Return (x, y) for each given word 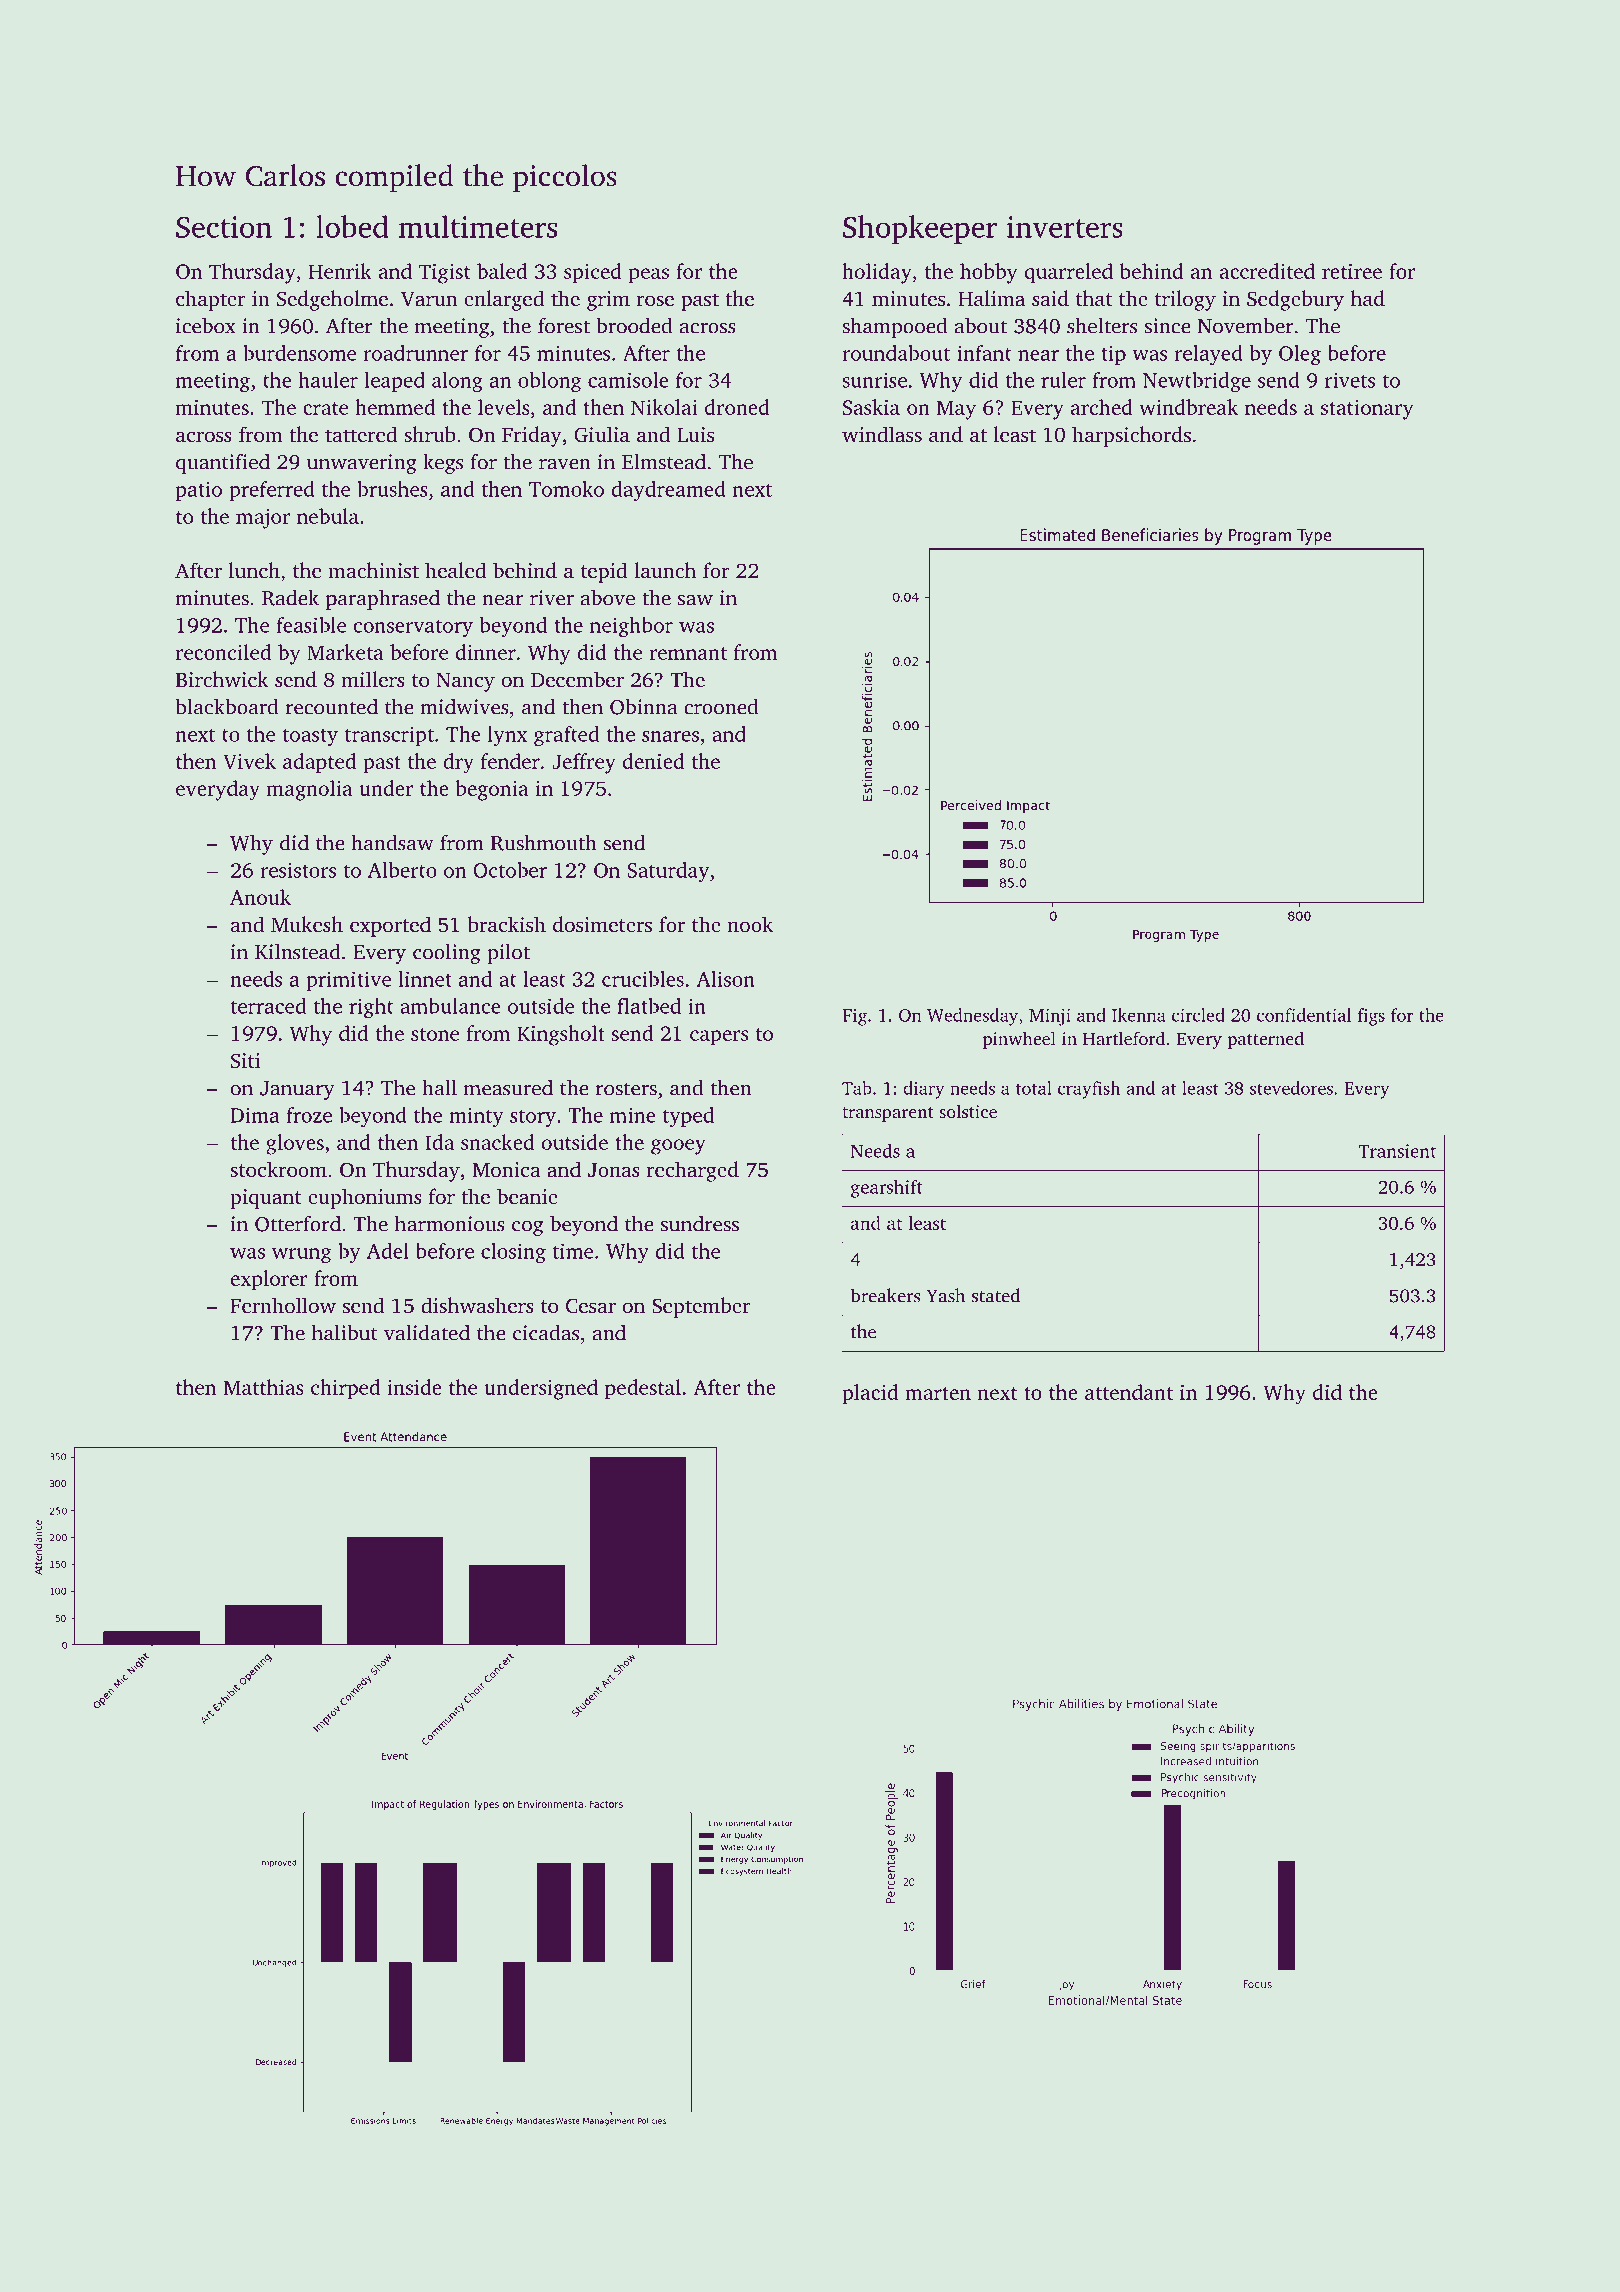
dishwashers (477, 1305)
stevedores (1291, 1088)
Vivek (249, 761)
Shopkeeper (920, 229)
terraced (268, 1006)
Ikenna (1139, 1015)
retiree (1352, 271)
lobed (352, 226)
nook (750, 924)
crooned (721, 706)
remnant (688, 653)
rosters (626, 1089)
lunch (254, 570)
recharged (693, 1171)
